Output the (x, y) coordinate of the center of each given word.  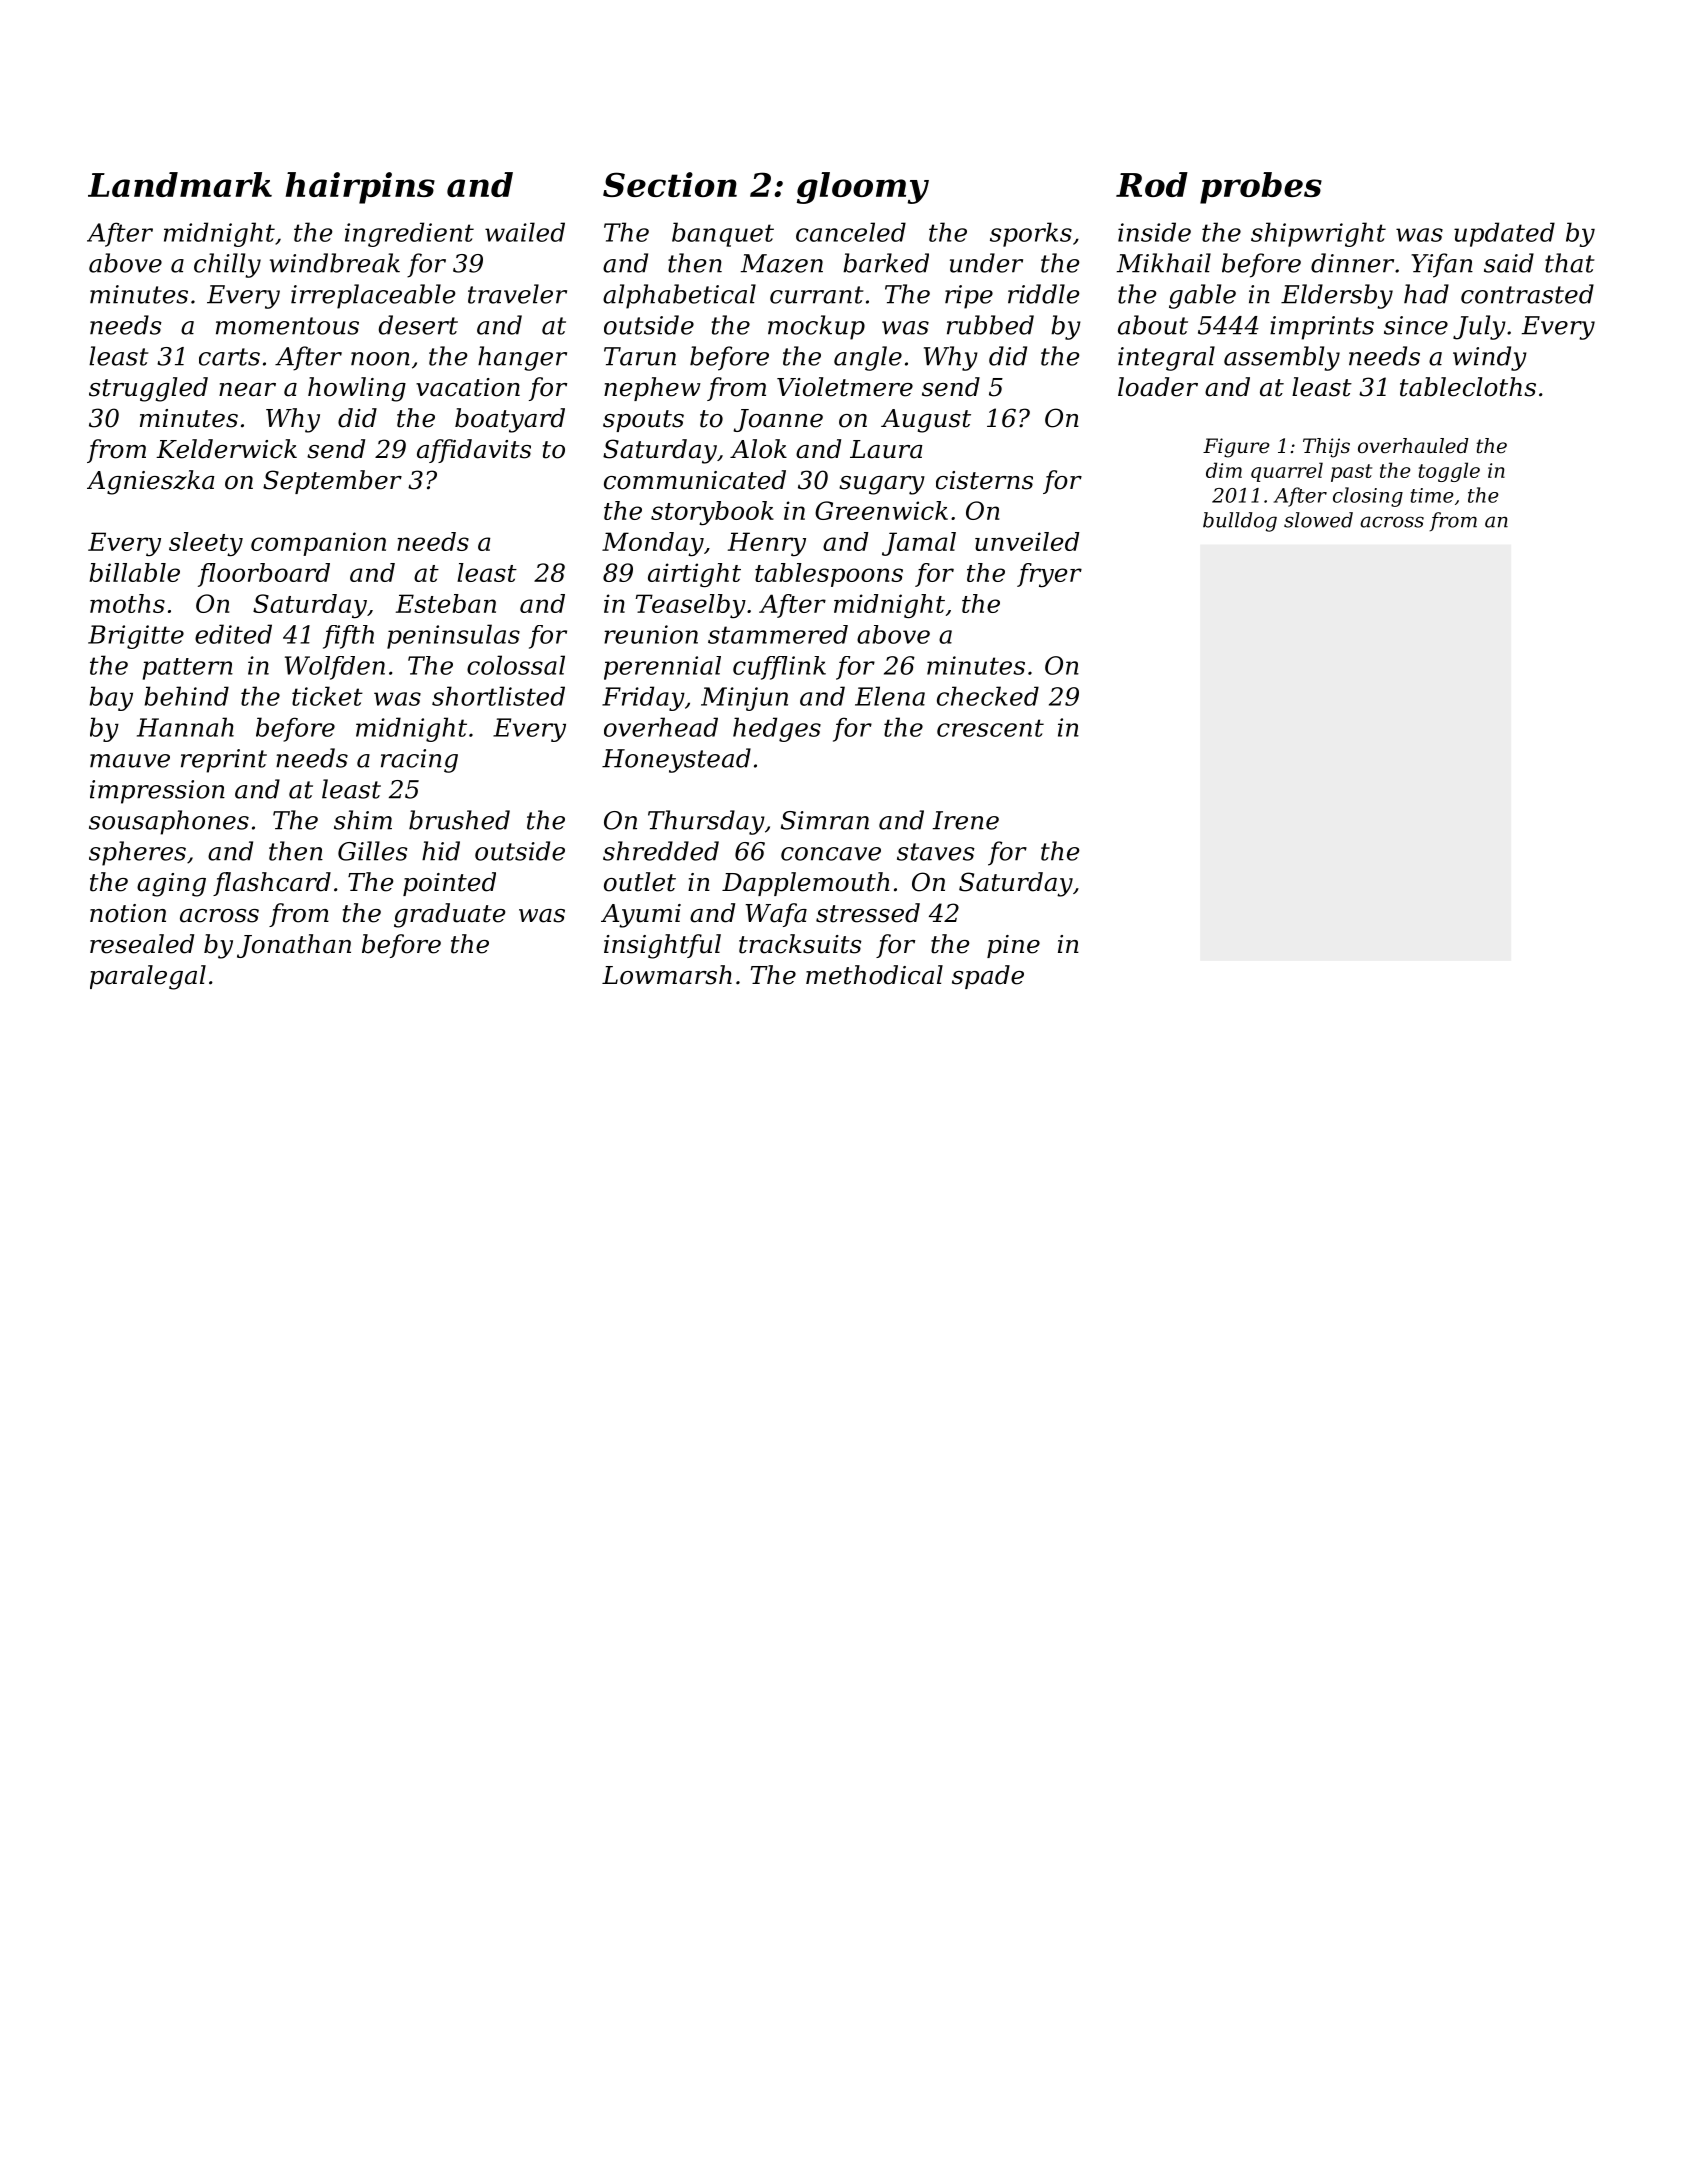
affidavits (474, 451)
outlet (640, 882)
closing (1368, 497)
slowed (1318, 520)
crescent (990, 728)
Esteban (446, 603)
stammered (778, 634)
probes (1261, 188)
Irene (966, 820)
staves (936, 852)
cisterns (984, 480)
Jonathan (294, 946)
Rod (1152, 184)
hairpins (360, 188)
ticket (327, 696)
